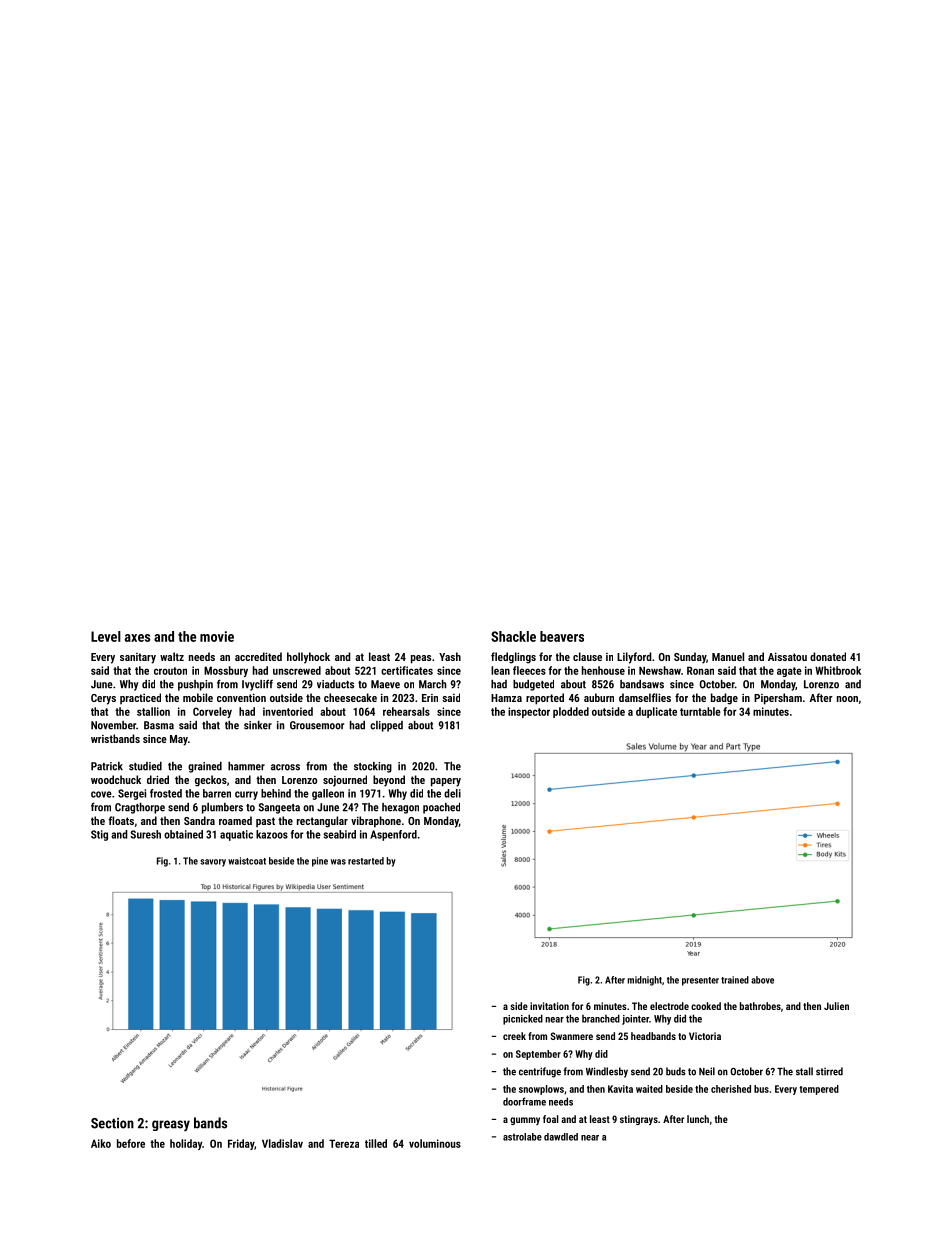 Image resolution: width=952 pixels, height=1233 pixels. I want to click on plodded, so click(571, 712).
